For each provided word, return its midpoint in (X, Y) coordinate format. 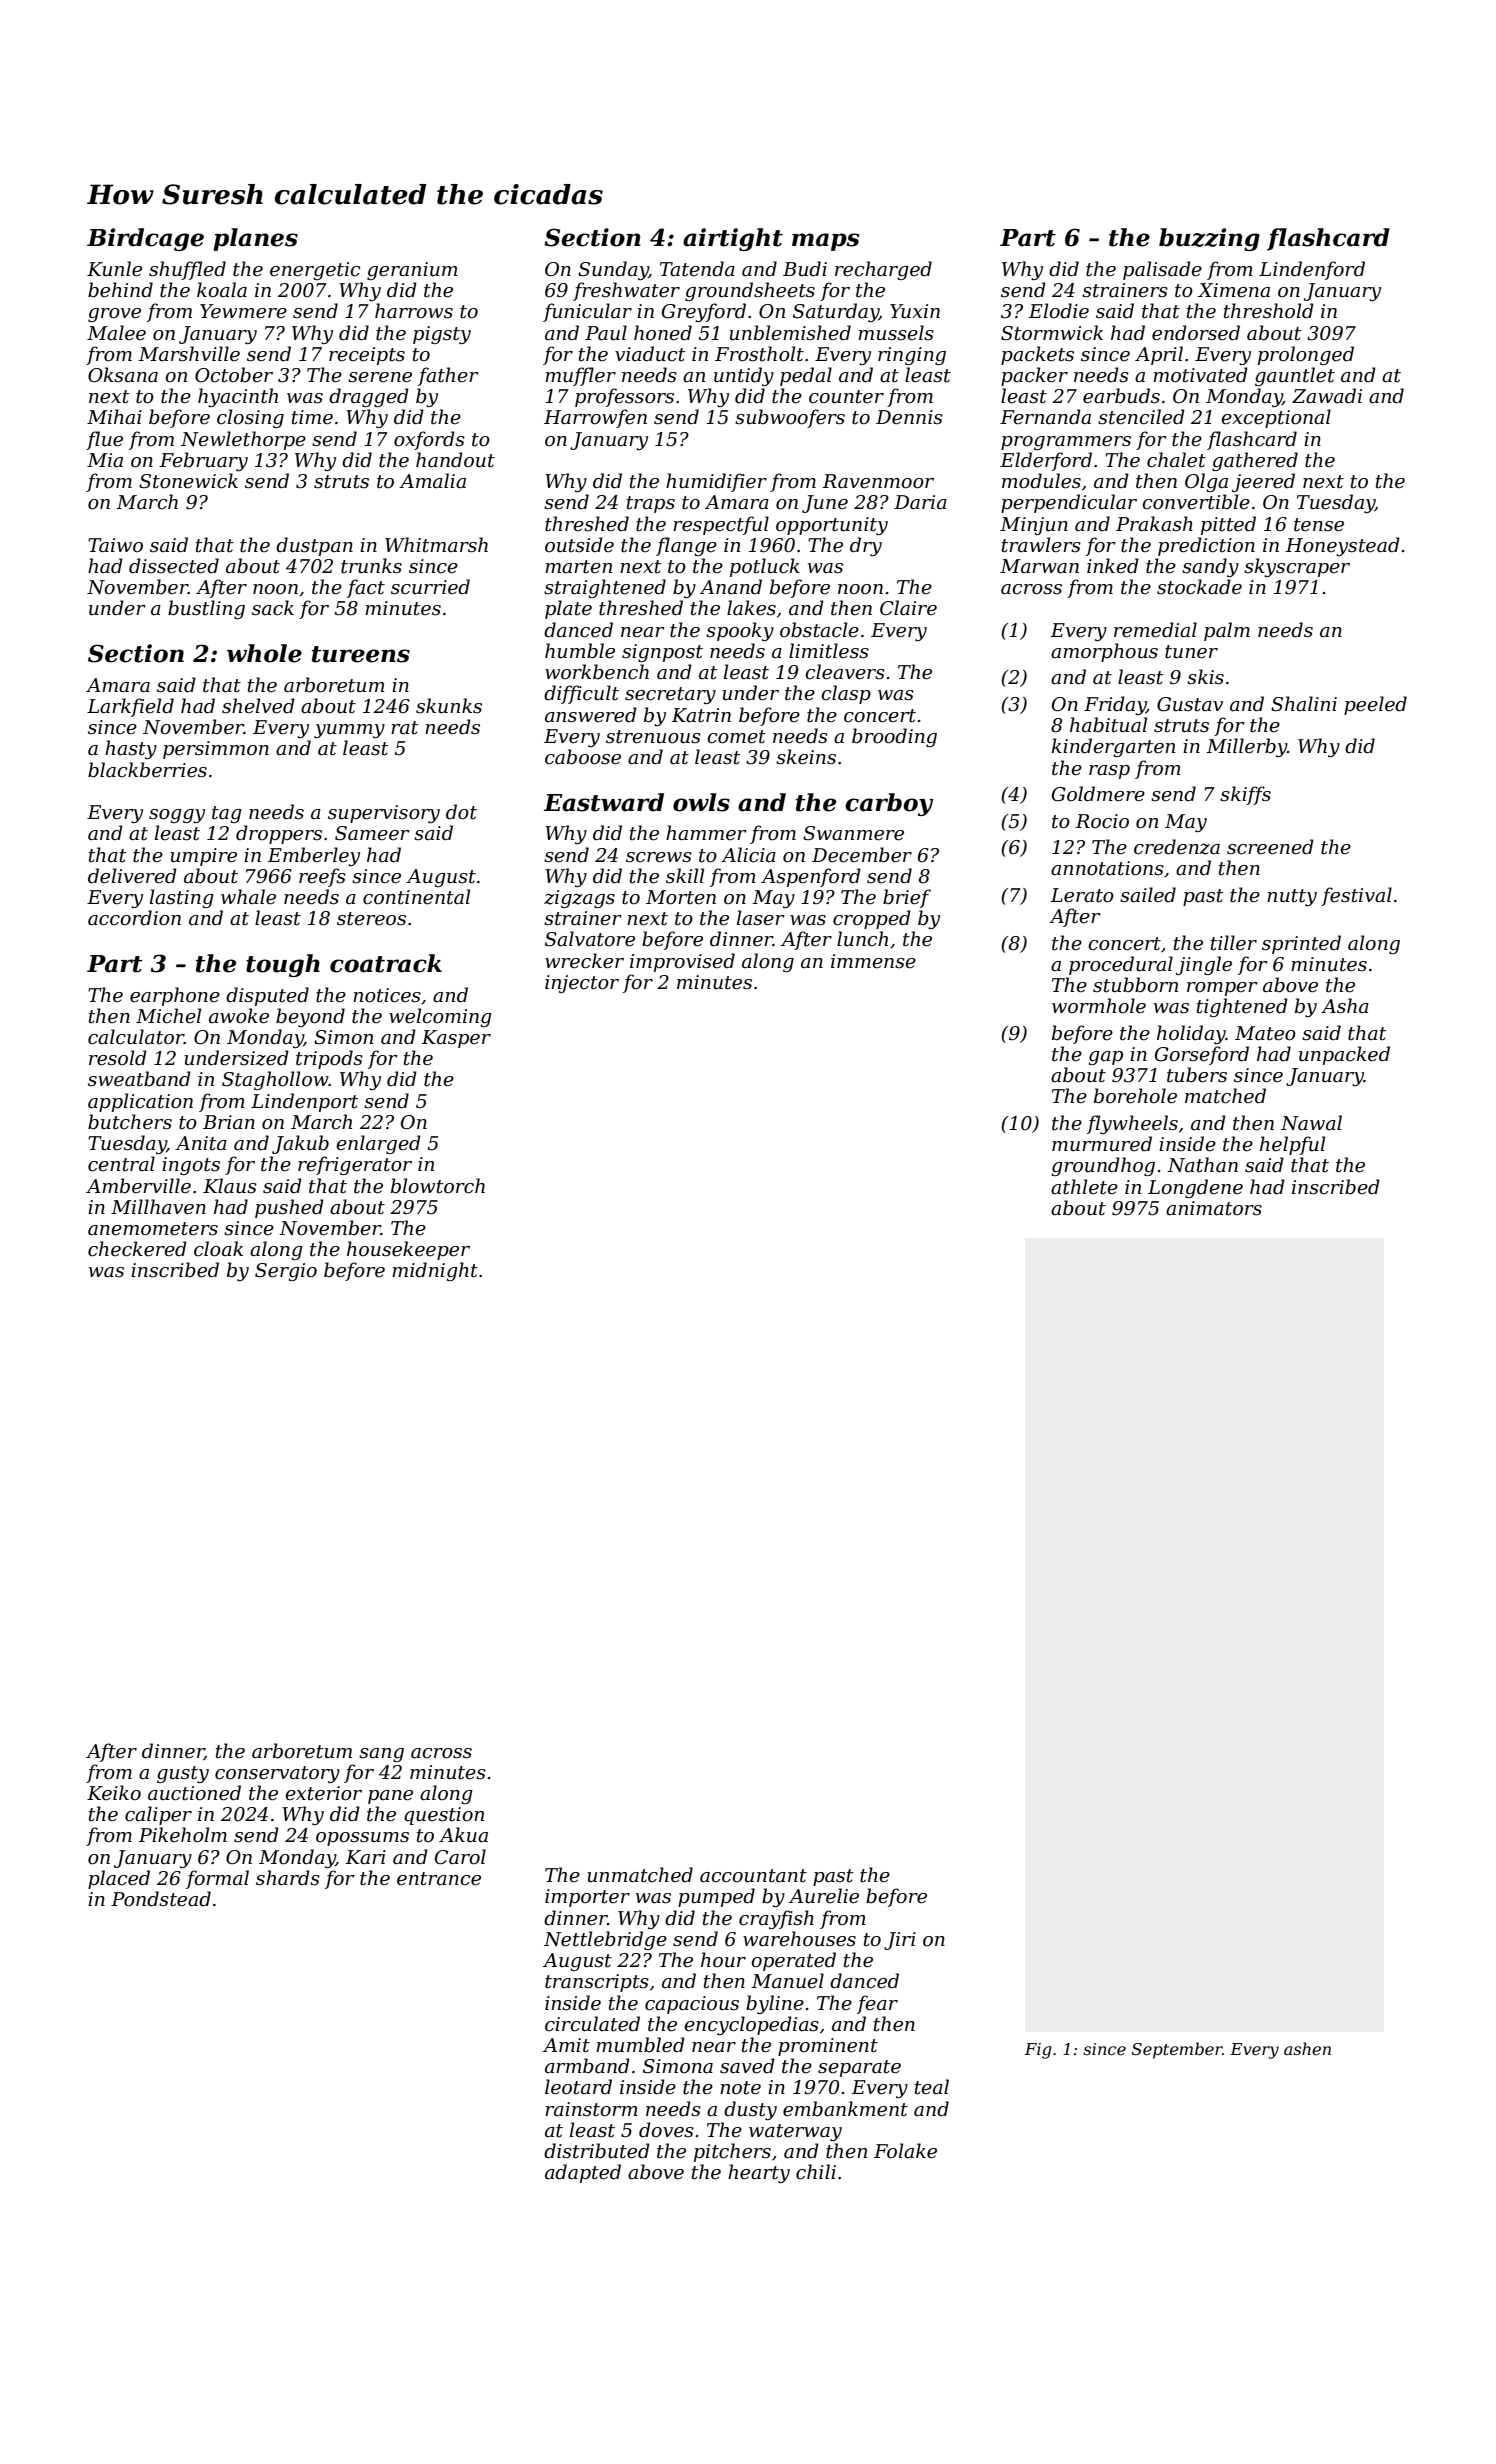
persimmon (216, 750)
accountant (753, 1876)
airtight (733, 239)
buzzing (1209, 239)
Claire (908, 608)
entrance (439, 1879)
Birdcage (145, 239)
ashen (1307, 2048)
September (1177, 2050)
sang (381, 1755)
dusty (750, 2110)
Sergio (286, 1272)
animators (1214, 1208)
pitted (1228, 525)
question (444, 1816)
